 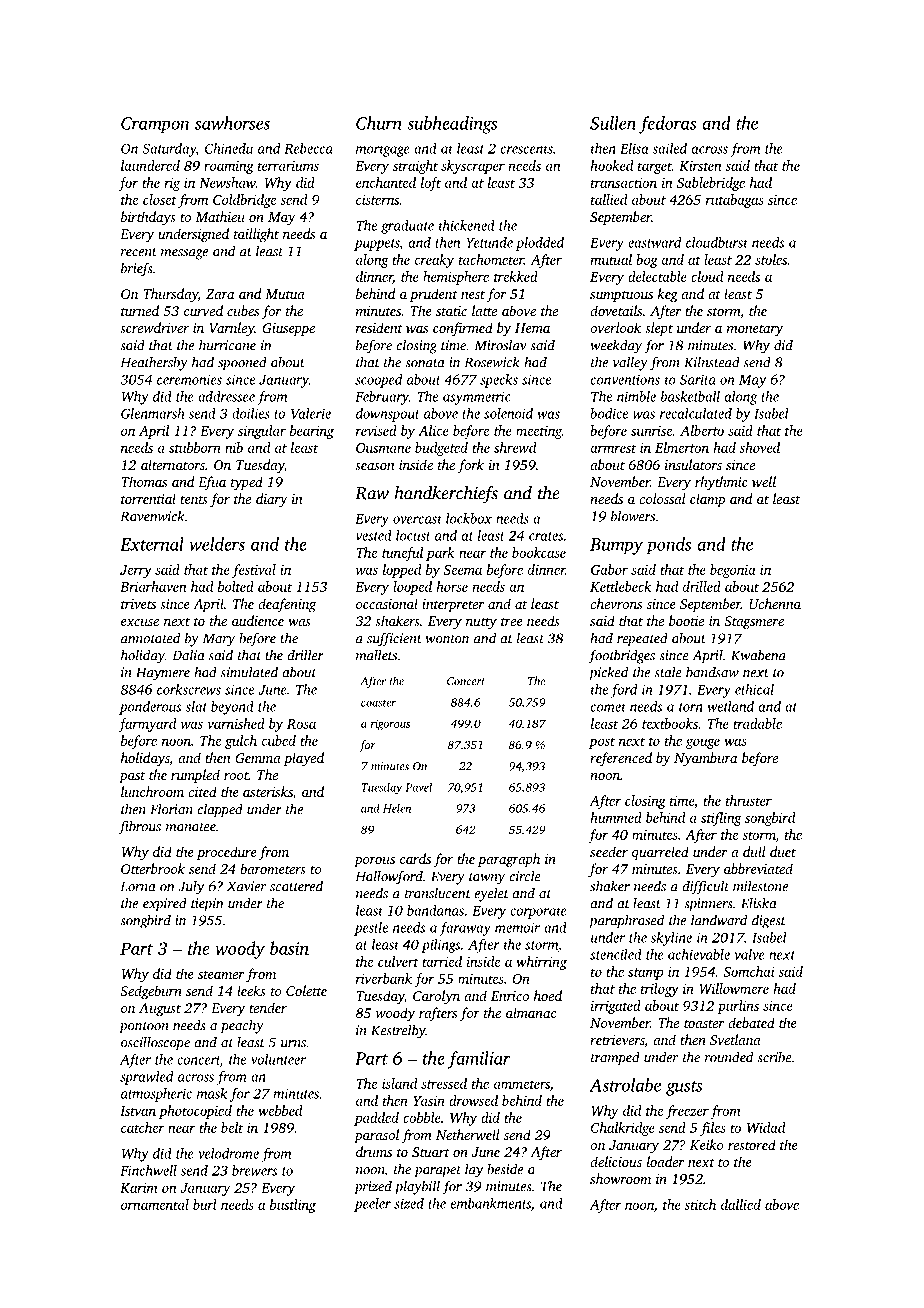 I want to click on burl, so click(x=205, y=1204).
